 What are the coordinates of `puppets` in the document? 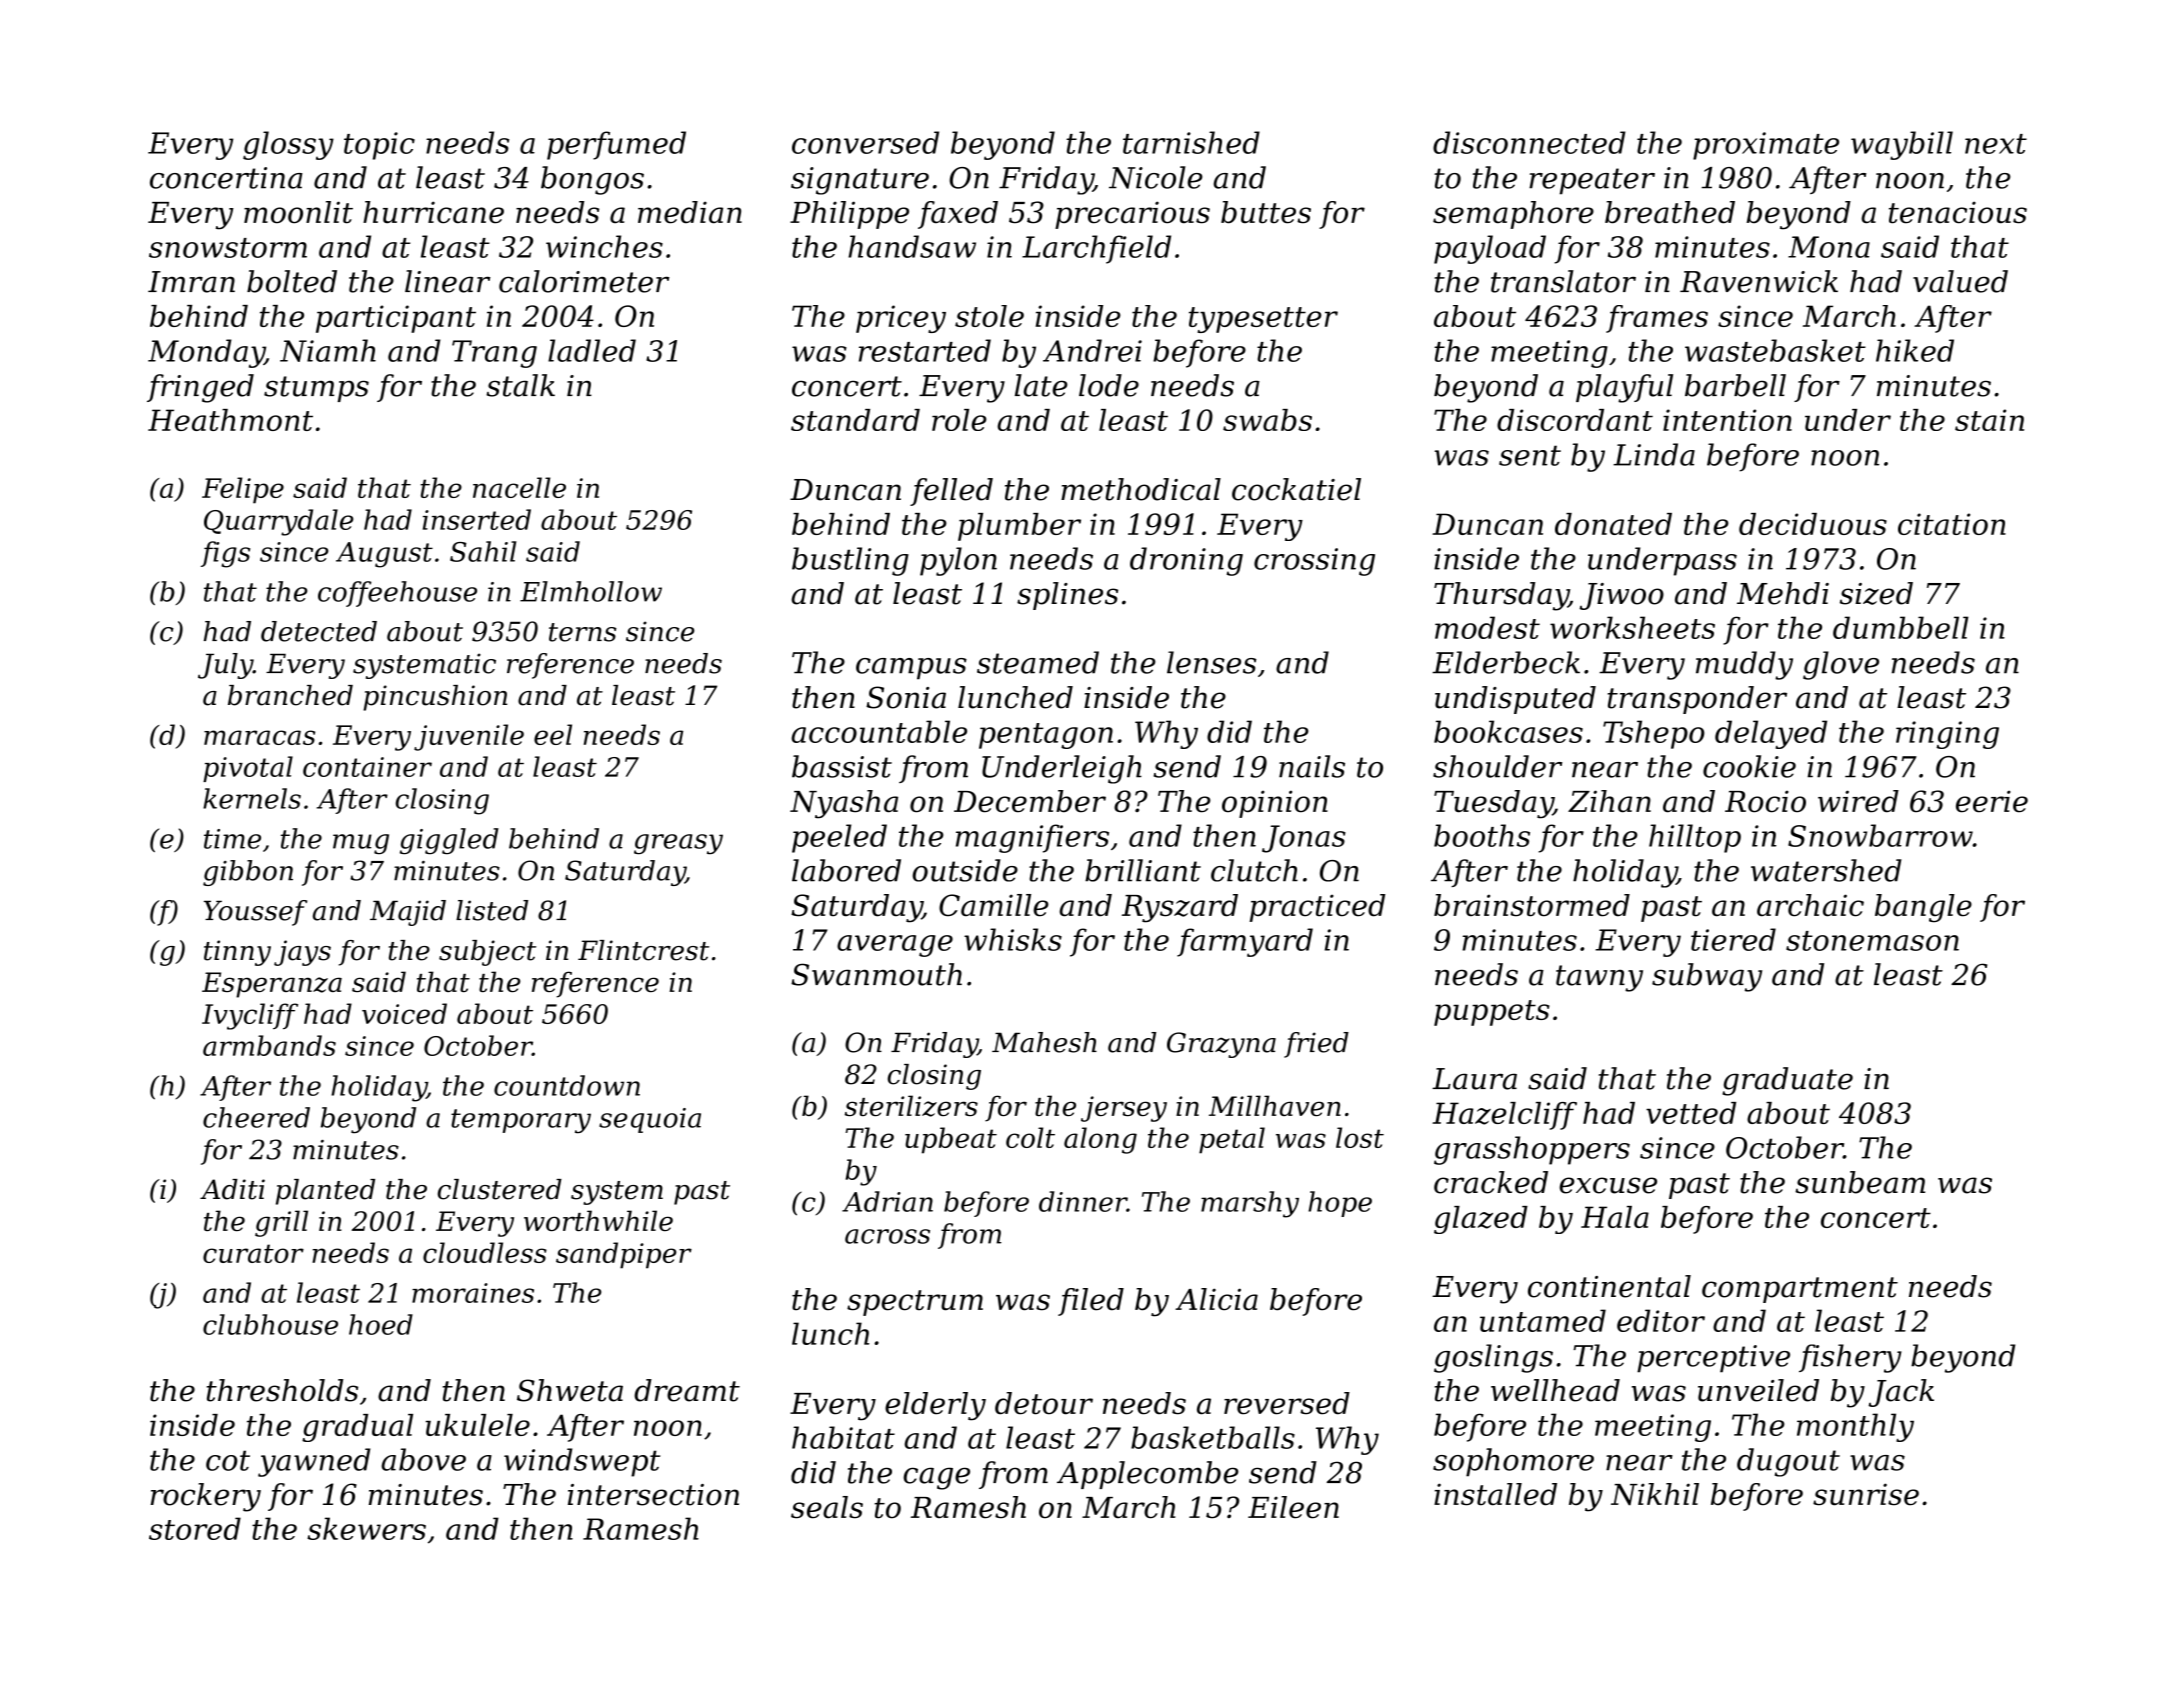 It's located at (1492, 1013).
